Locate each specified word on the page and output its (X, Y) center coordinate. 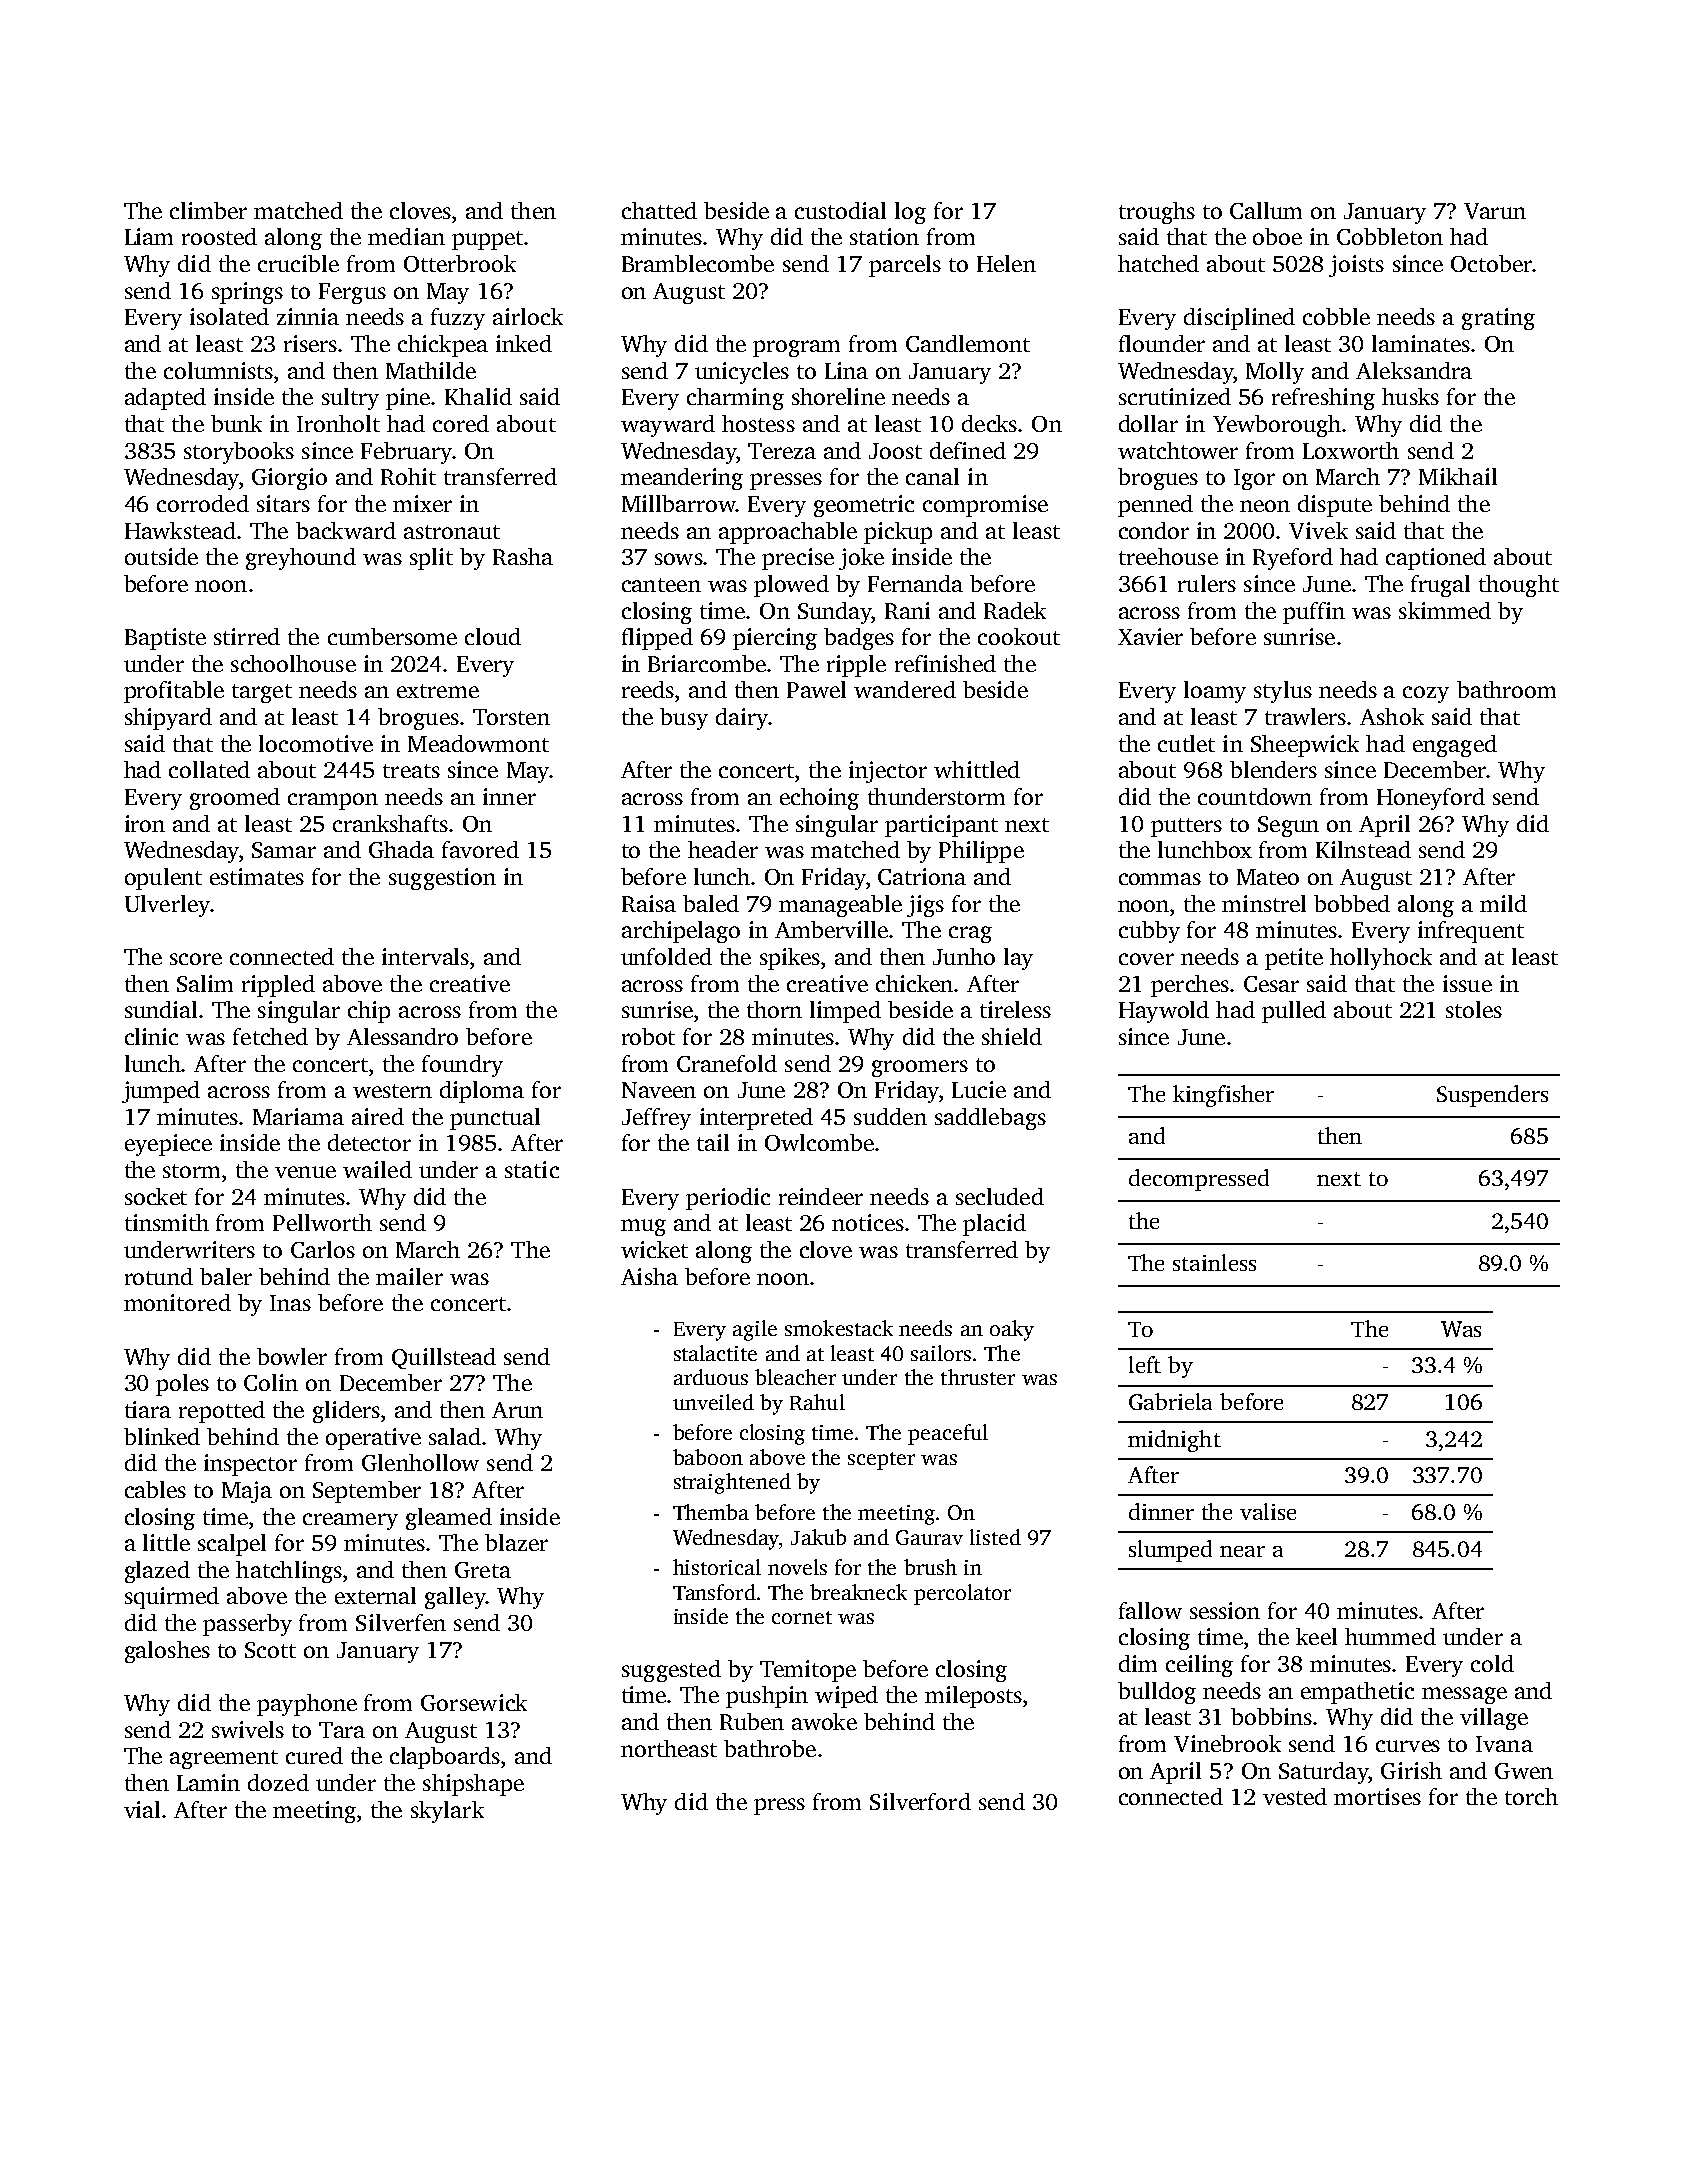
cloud (493, 636)
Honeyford (1431, 799)
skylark (447, 1812)
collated (209, 769)
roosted (219, 236)
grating (1498, 319)
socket (156, 1196)
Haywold (1164, 1012)
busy (684, 719)
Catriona (922, 876)
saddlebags (990, 1119)
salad (455, 1436)
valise (1268, 1511)
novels (797, 1567)
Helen (1006, 263)
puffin (1314, 613)
